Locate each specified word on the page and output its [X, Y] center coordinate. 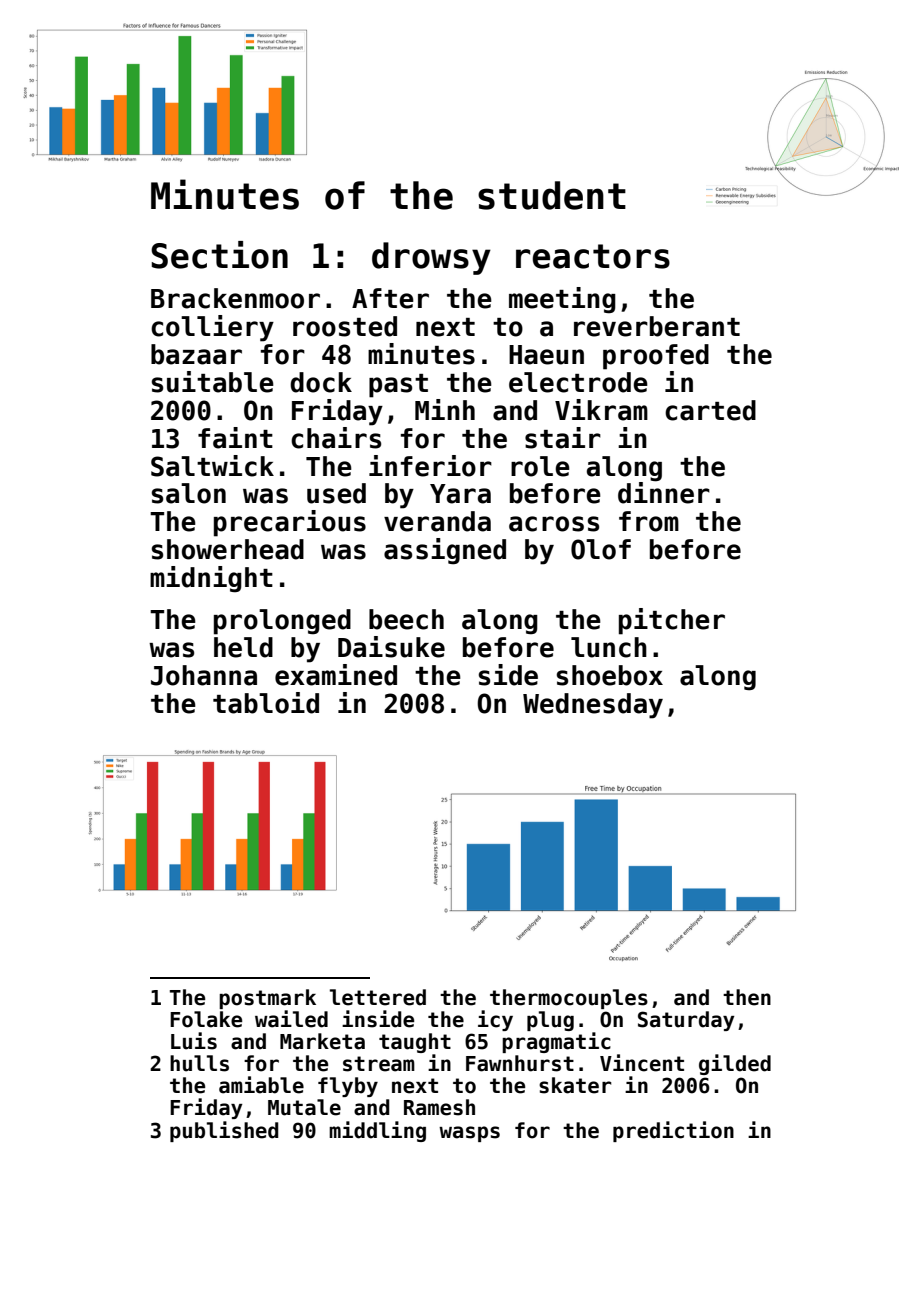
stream [379, 1064]
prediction [673, 1131]
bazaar [196, 354]
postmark [267, 999]
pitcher [672, 621]
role [540, 466]
